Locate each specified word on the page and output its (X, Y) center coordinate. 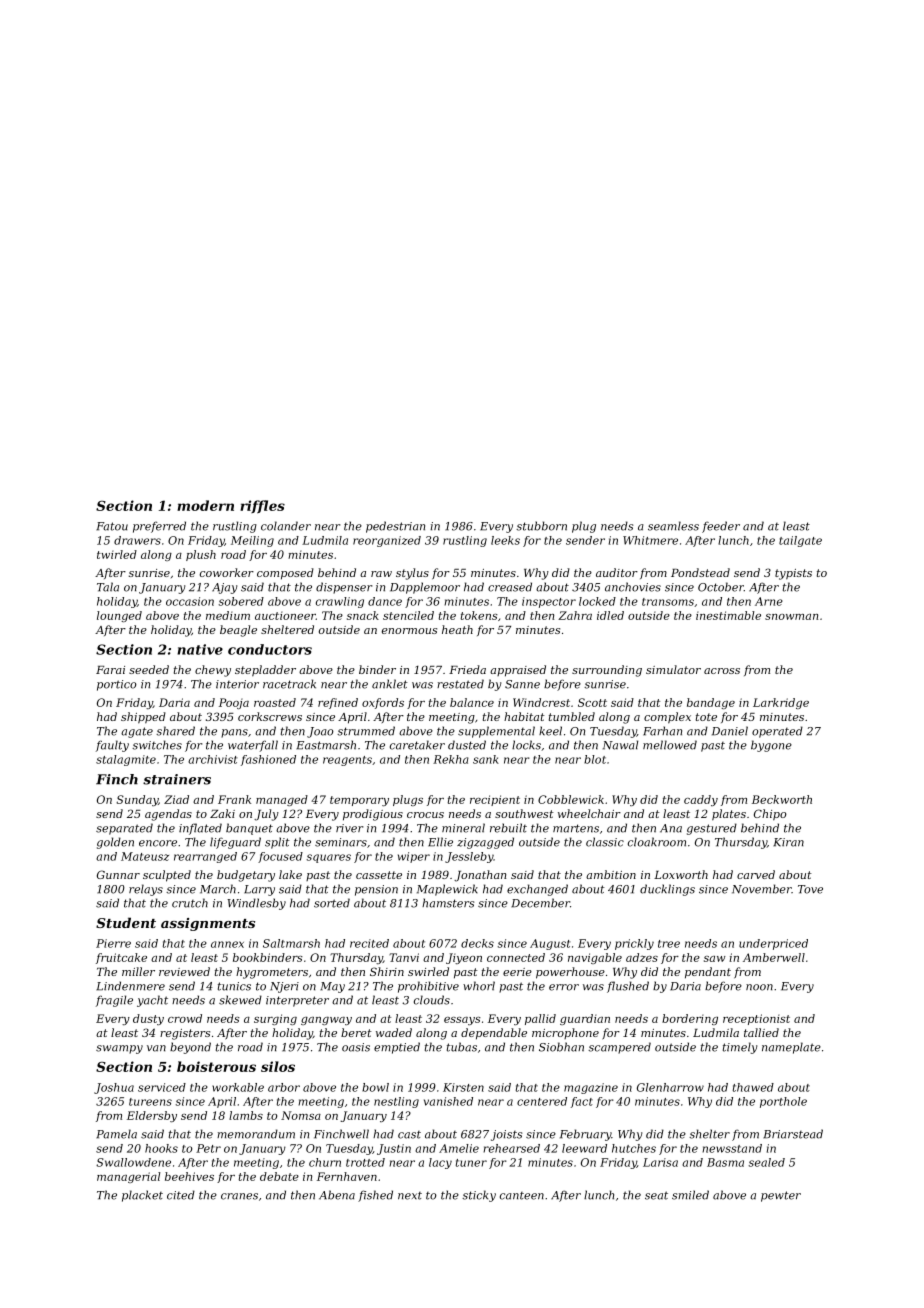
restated (460, 684)
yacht (152, 1001)
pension (376, 890)
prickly (634, 944)
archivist (213, 759)
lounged (119, 616)
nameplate (791, 1048)
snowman (791, 617)
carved (756, 874)
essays (462, 1021)
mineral (463, 828)
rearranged (205, 857)
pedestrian (395, 527)
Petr (208, 1148)
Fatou (112, 526)
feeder (721, 527)
